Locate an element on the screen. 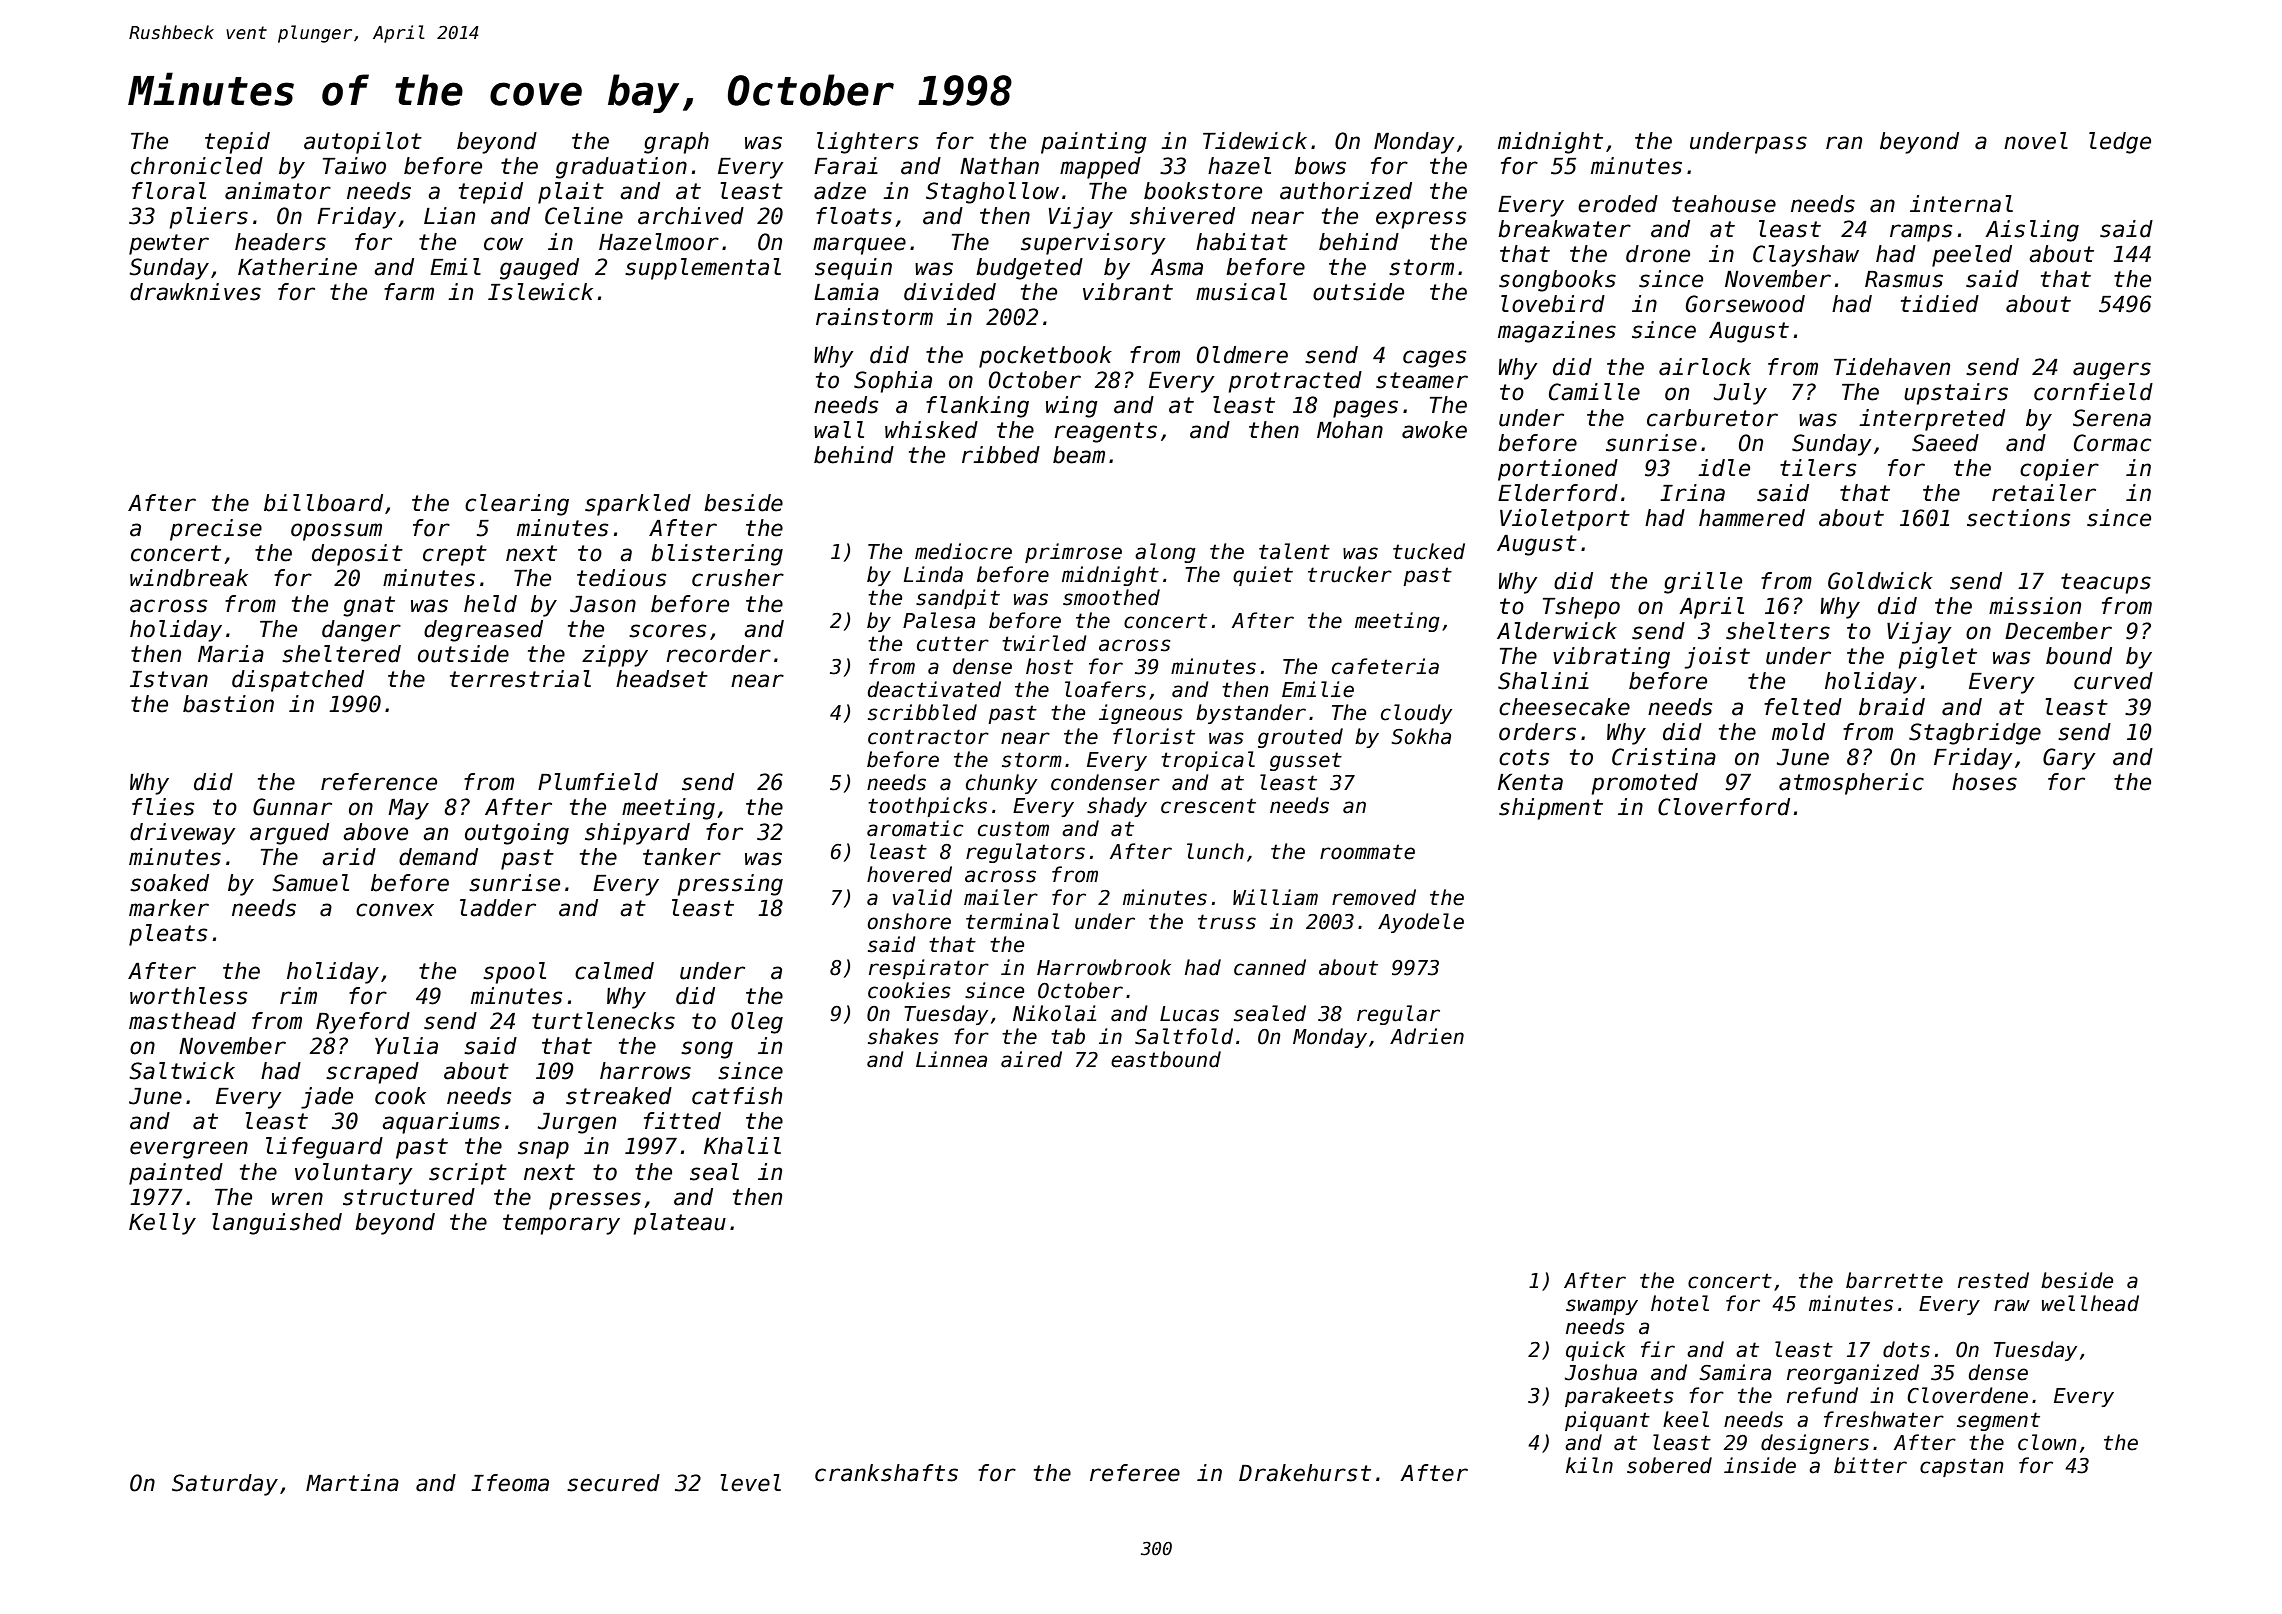  novel is located at coordinates (2036, 141).
